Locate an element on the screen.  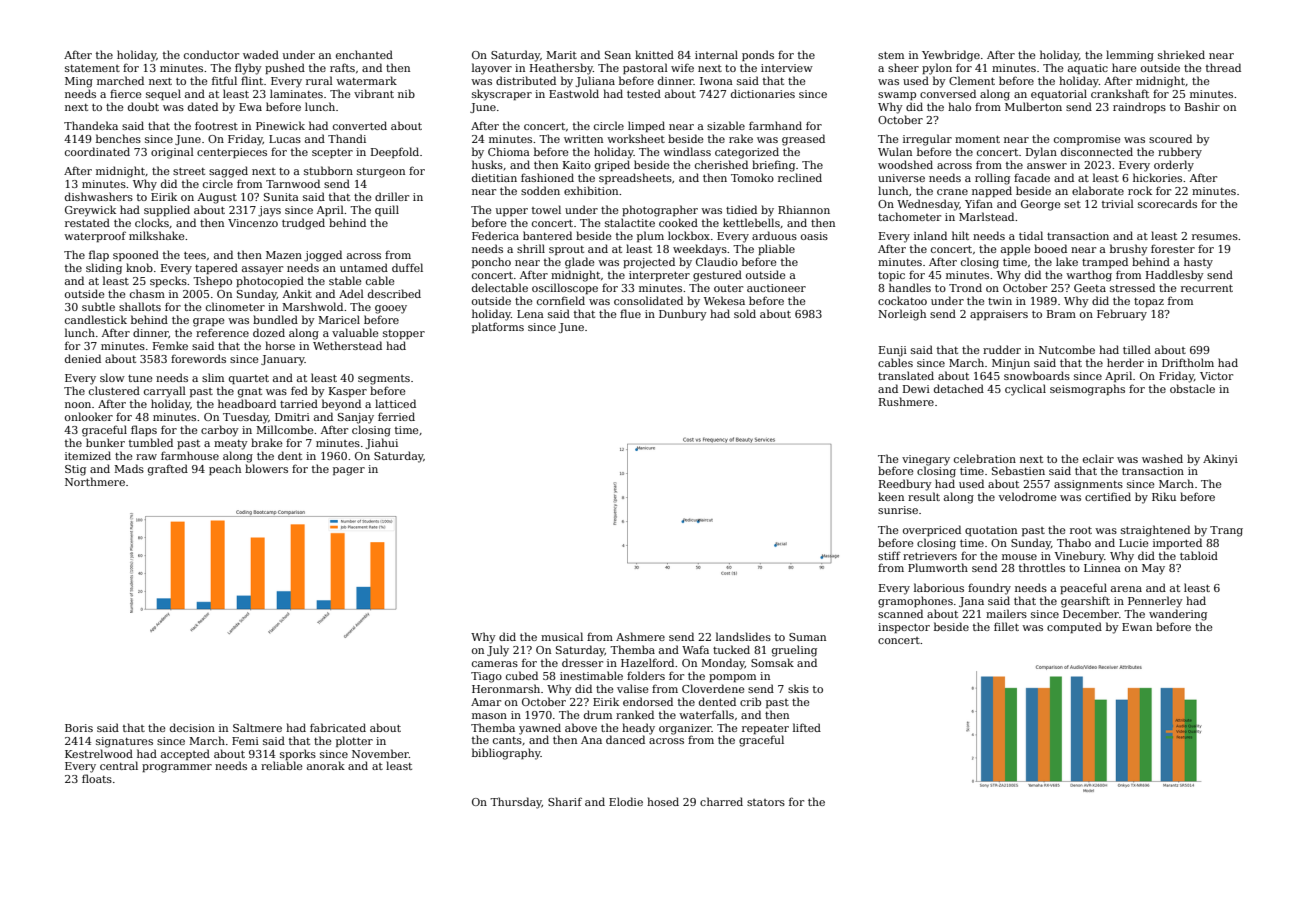
Dylan is located at coordinates (1041, 153).
